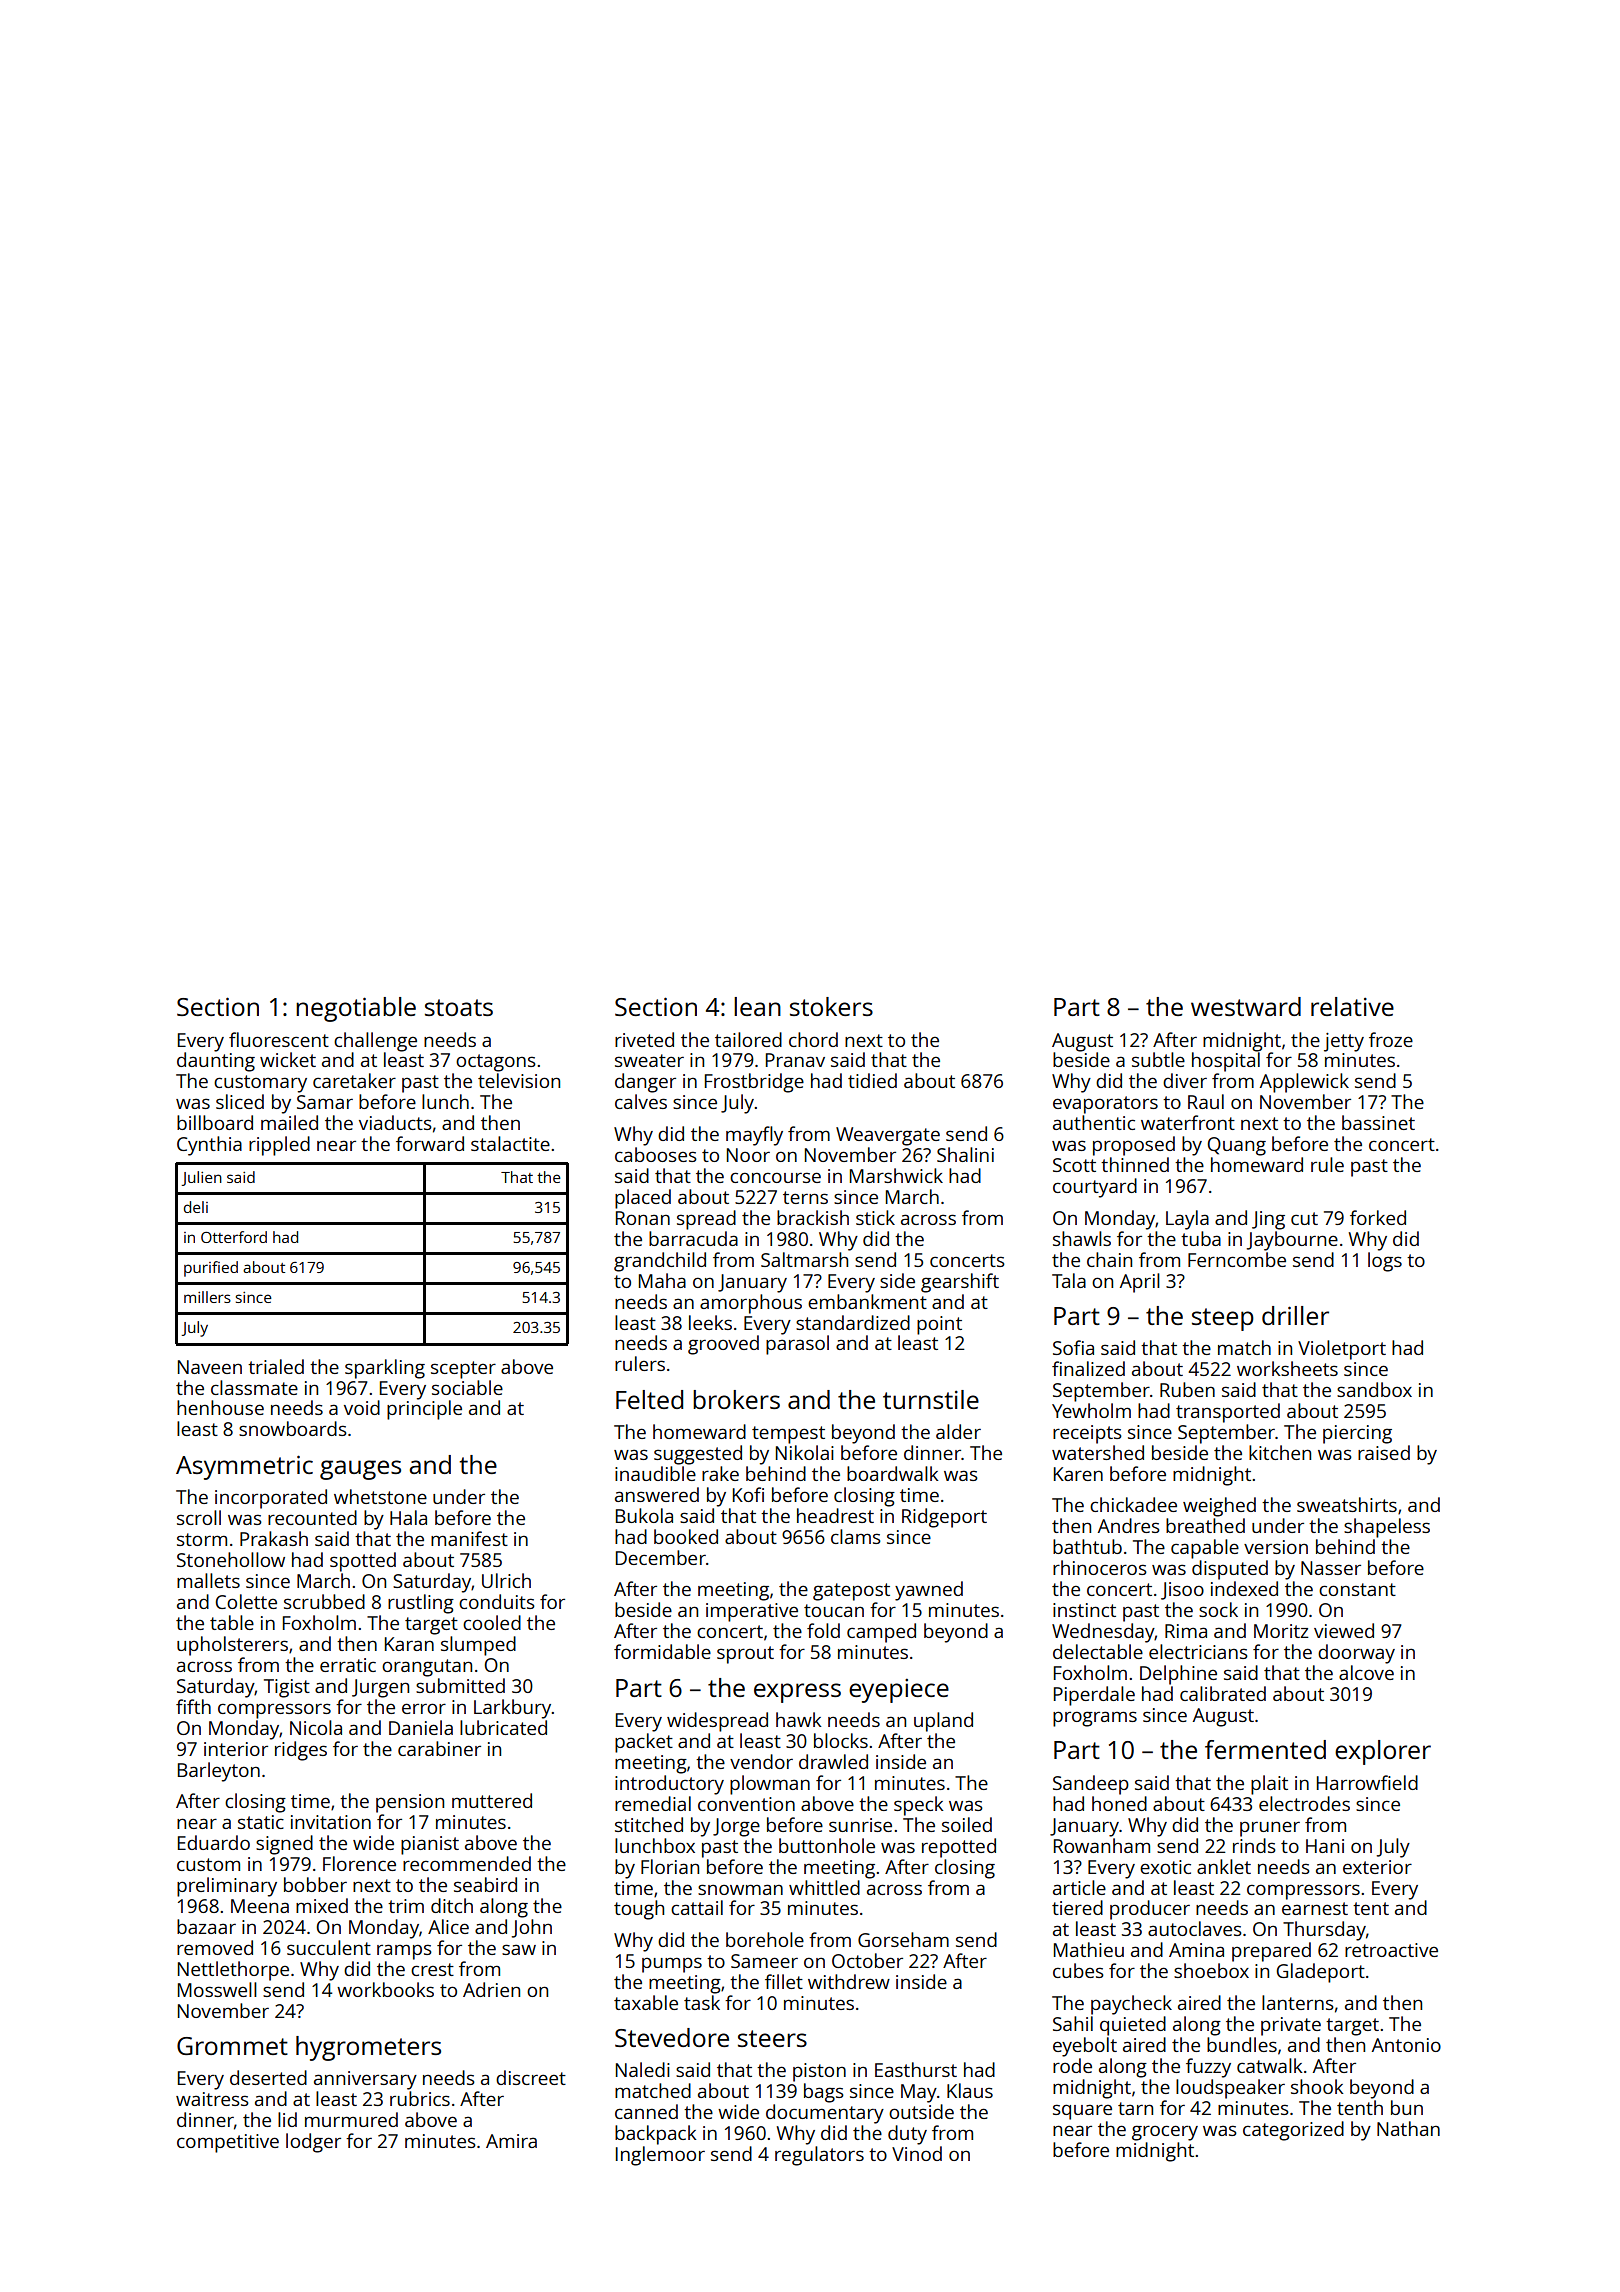  I want to click on sandbox, so click(1374, 1389).
